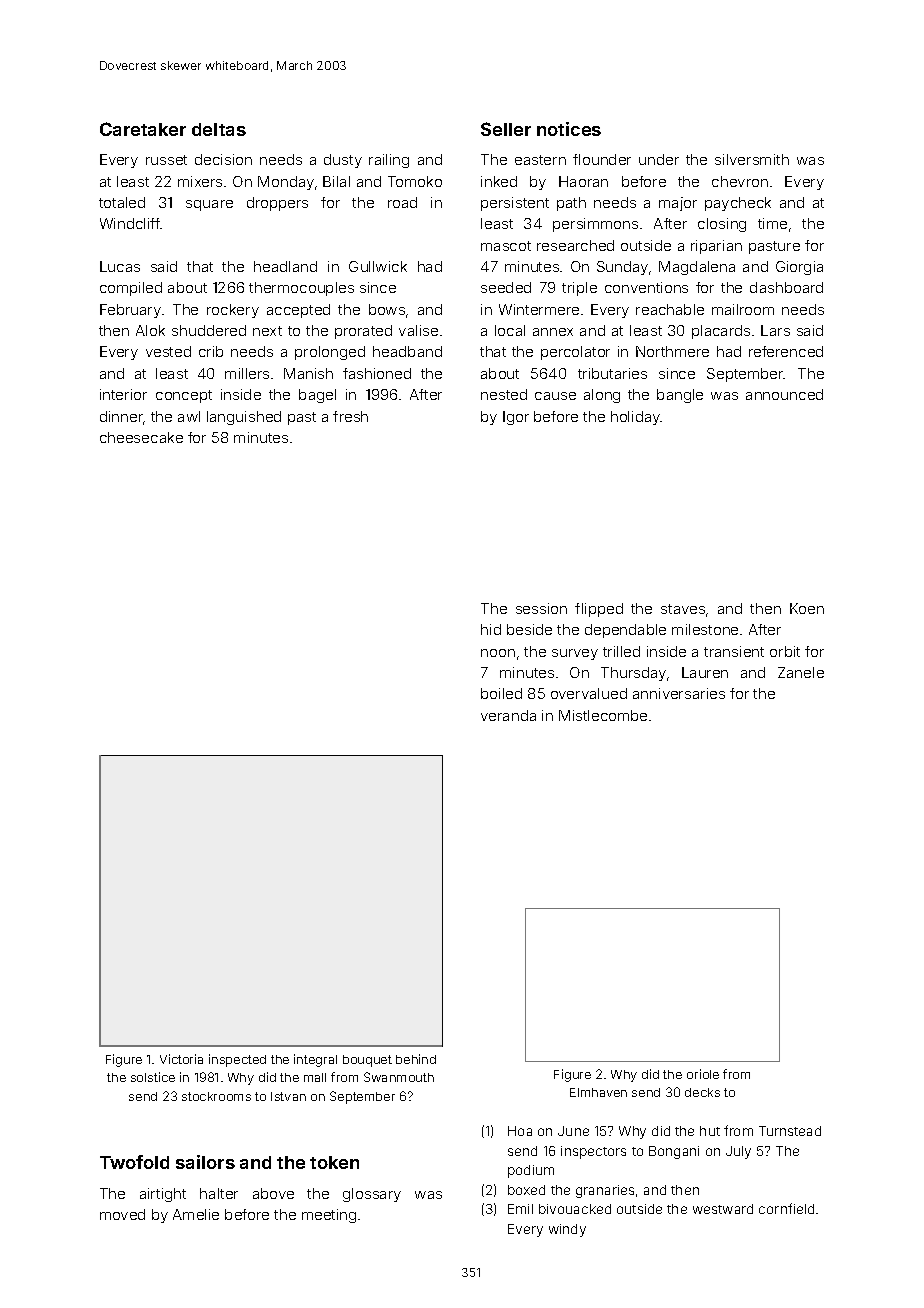  What do you see at coordinates (181, 1059) in the screenshot?
I see `Victoria` at bounding box center [181, 1059].
